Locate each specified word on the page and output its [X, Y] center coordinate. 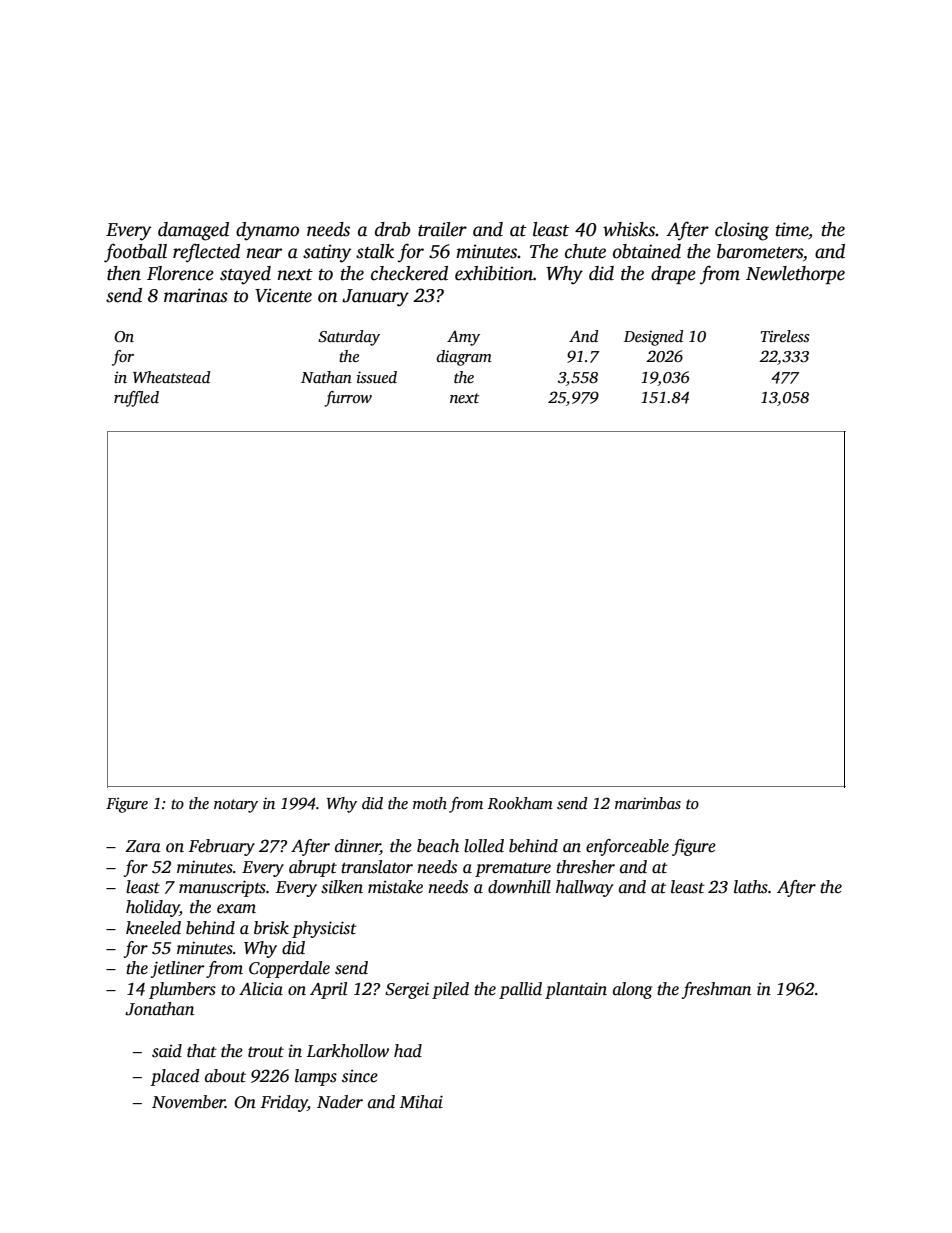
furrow [348, 399]
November [188, 1102]
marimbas [648, 803]
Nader [340, 1102]
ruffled [136, 399]
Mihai [421, 1102]
